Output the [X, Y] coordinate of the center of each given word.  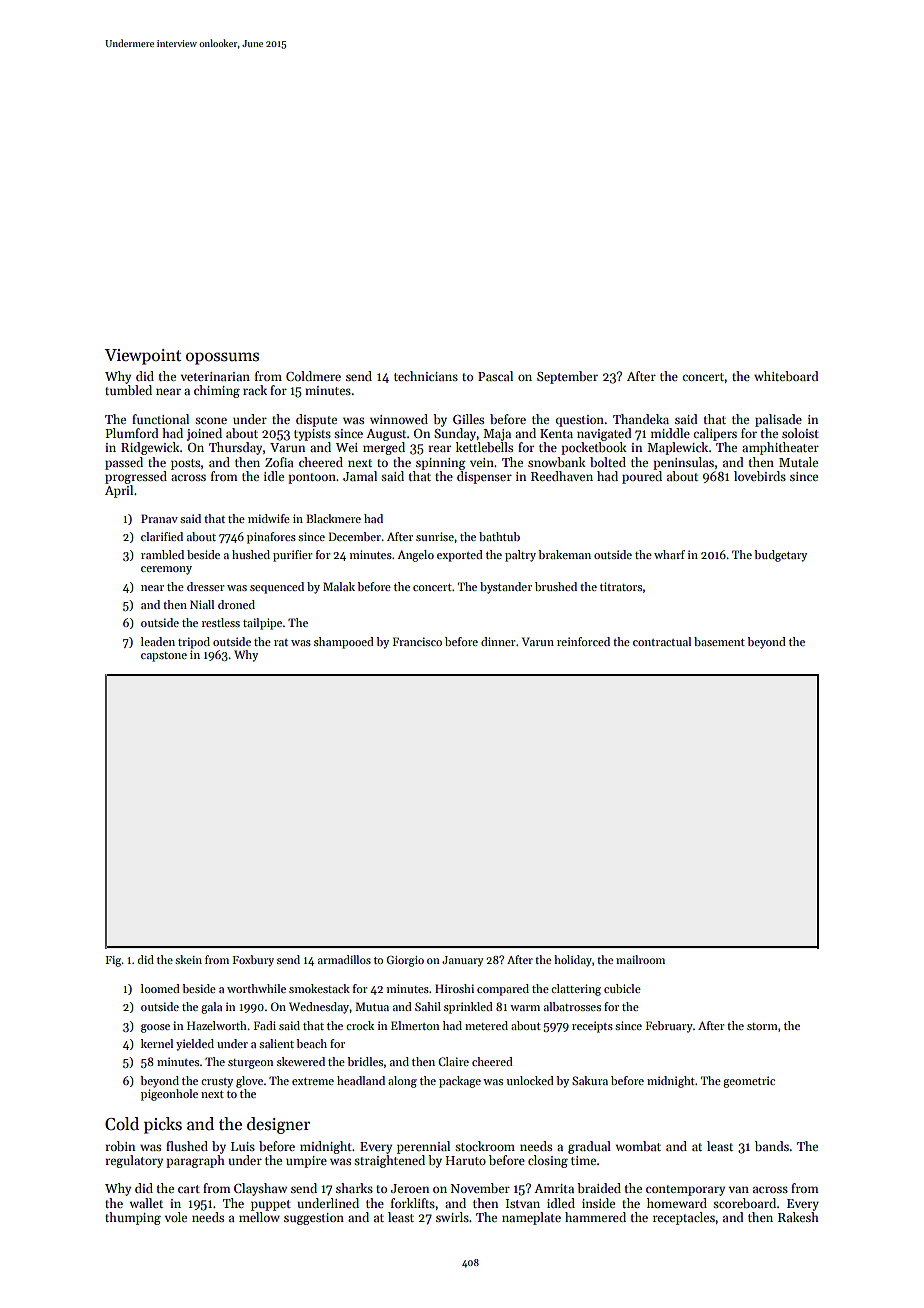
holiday [573, 961]
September [567, 377]
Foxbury [253, 961]
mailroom [640, 959]
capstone [164, 657]
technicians [426, 376]
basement [719, 641]
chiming [217, 391]
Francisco [417, 641]
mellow [259, 1217]
